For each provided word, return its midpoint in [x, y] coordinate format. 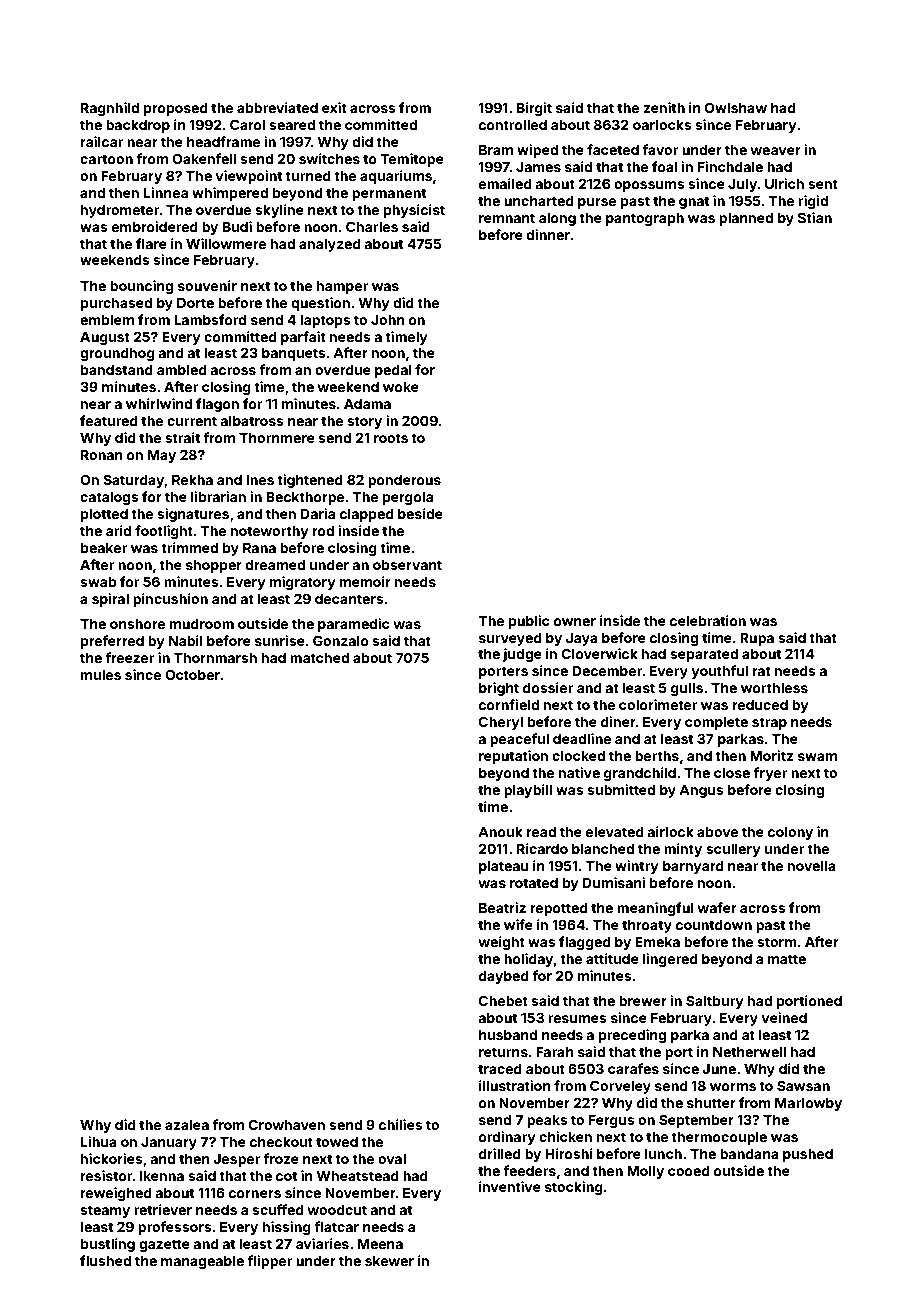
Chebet [503, 1000]
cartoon [106, 159]
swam [817, 757]
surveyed [510, 639]
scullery [733, 850]
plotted [104, 515]
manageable [202, 1262]
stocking [574, 1188]
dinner [548, 234]
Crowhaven [286, 1124]
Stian [815, 217]
